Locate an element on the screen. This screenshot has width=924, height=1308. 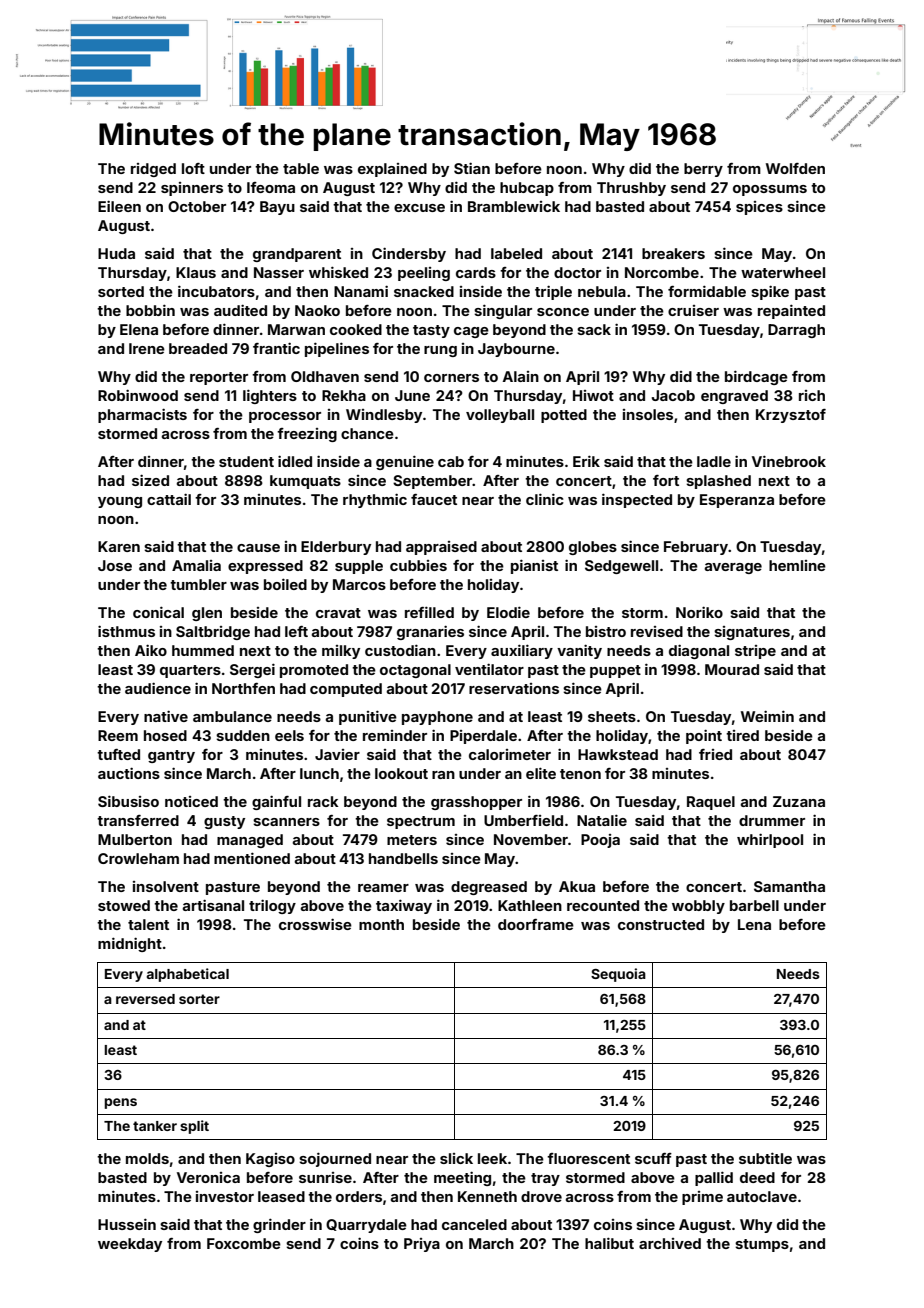
Saltbridge is located at coordinates (213, 633).
